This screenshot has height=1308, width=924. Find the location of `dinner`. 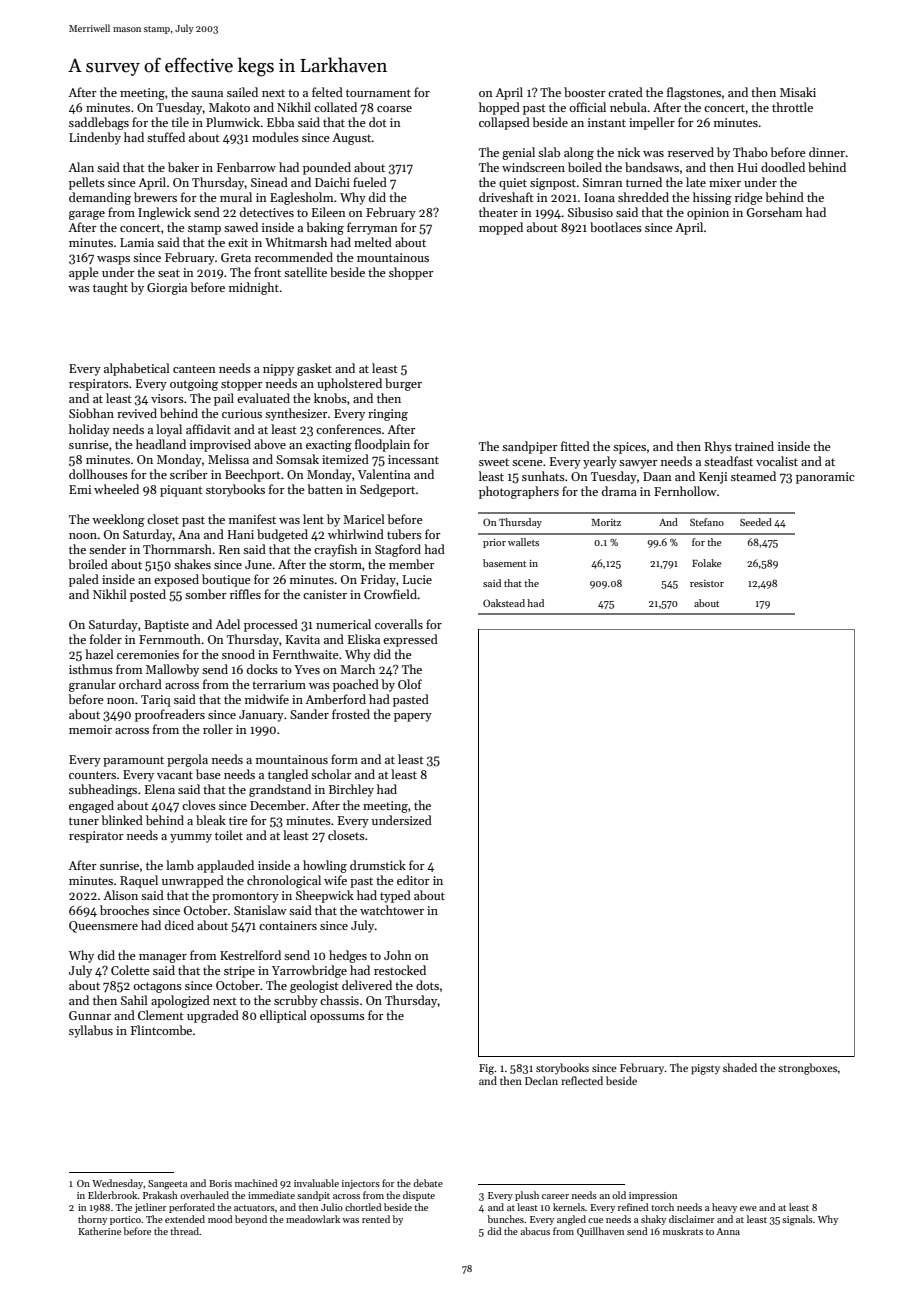

dinner is located at coordinates (827, 152).
